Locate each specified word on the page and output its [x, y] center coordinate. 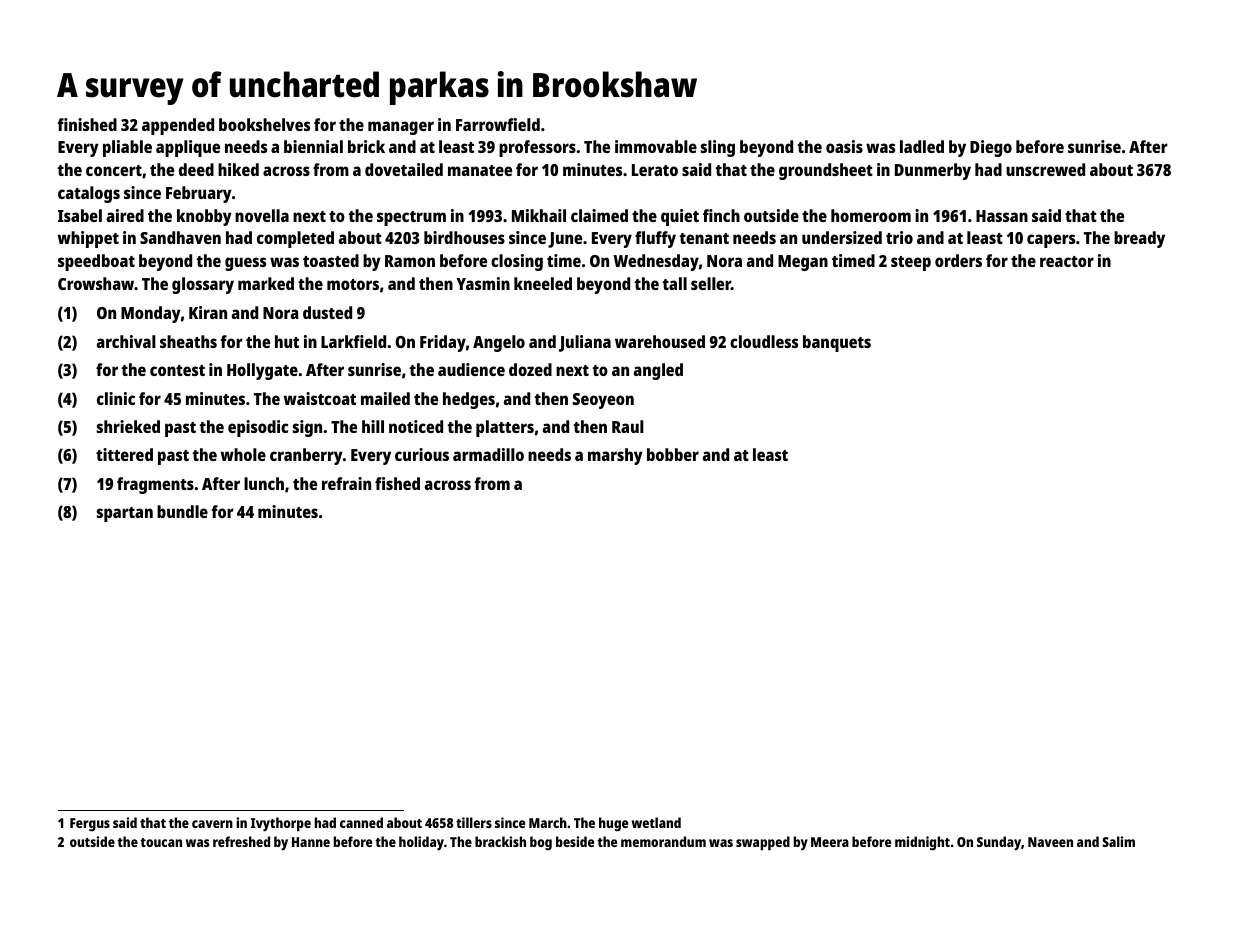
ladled [922, 146]
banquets [837, 343]
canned [361, 822]
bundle [182, 511]
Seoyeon [603, 401]
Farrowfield [498, 124]
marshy [615, 456]
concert [114, 170]
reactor [1067, 261]
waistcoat [320, 398]
